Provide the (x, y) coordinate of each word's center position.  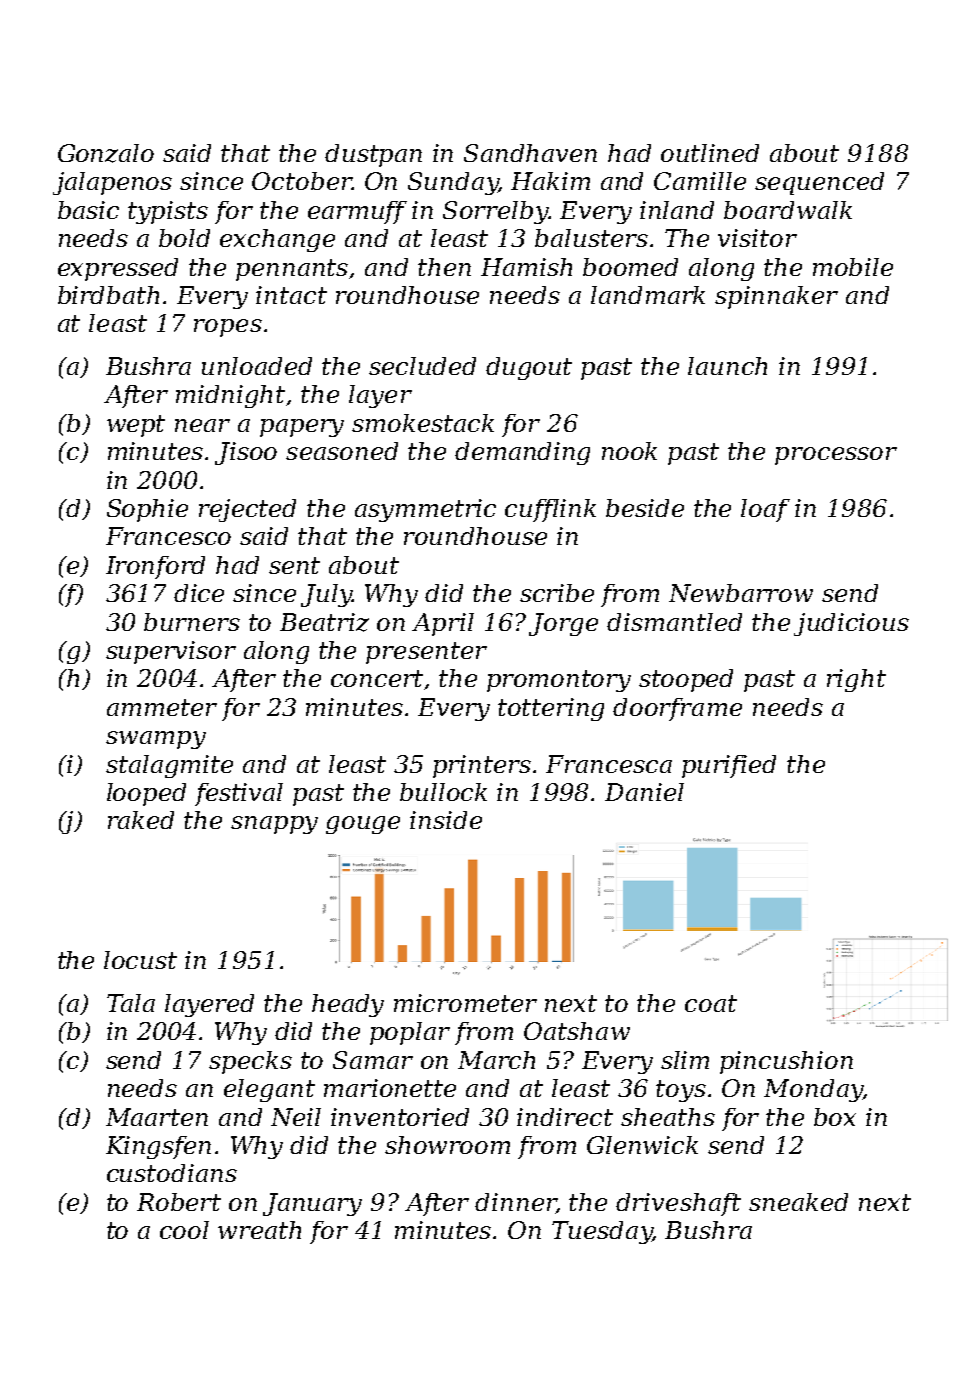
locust (140, 960)
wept (136, 426)
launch (727, 366)
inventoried (400, 1117)
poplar (410, 1033)
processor (836, 456)
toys (681, 1091)
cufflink (550, 510)
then (444, 267)
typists (168, 212)
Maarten (157, 1117)
